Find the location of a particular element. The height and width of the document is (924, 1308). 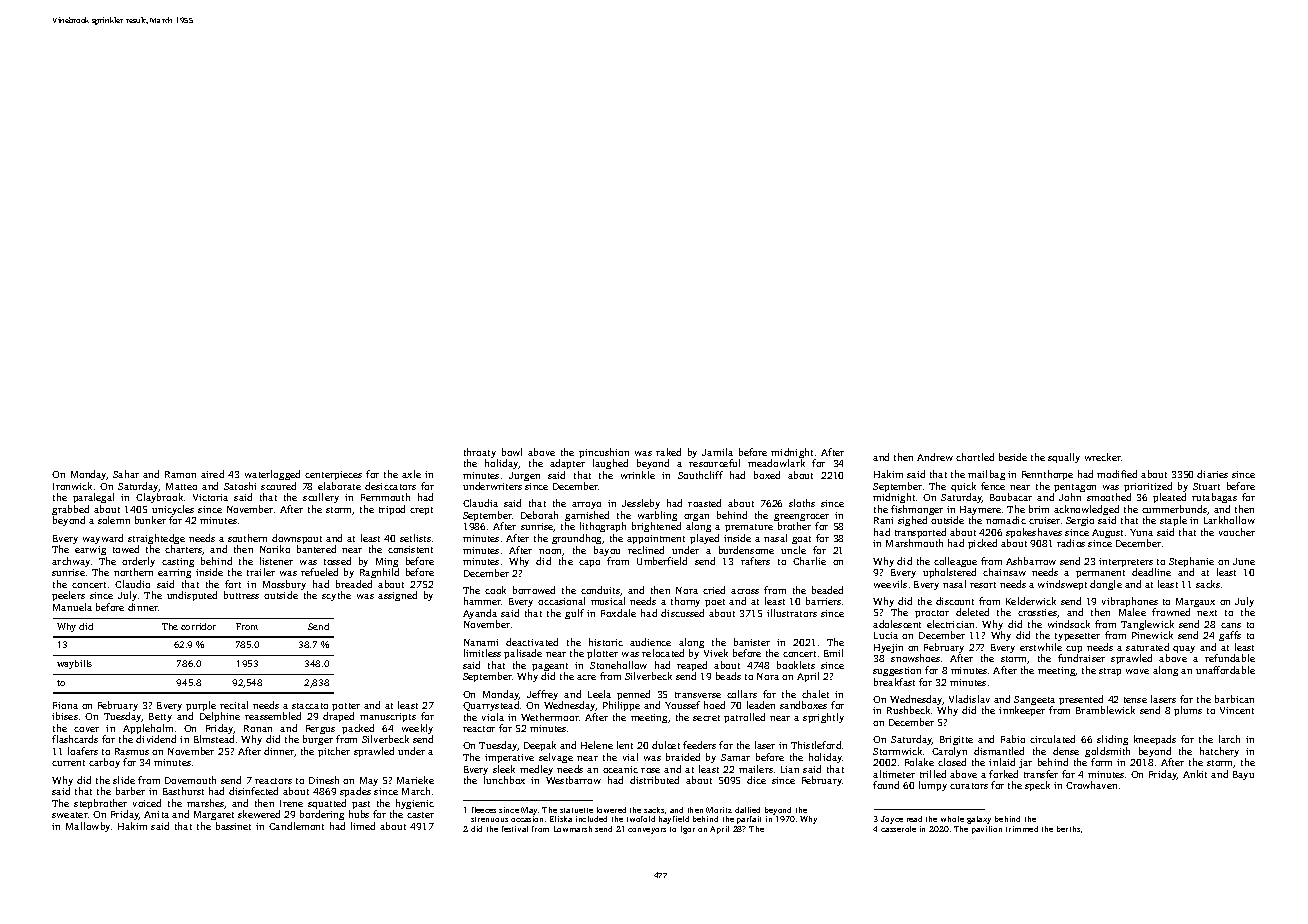

thorny is located at coordinates (685, 602).
